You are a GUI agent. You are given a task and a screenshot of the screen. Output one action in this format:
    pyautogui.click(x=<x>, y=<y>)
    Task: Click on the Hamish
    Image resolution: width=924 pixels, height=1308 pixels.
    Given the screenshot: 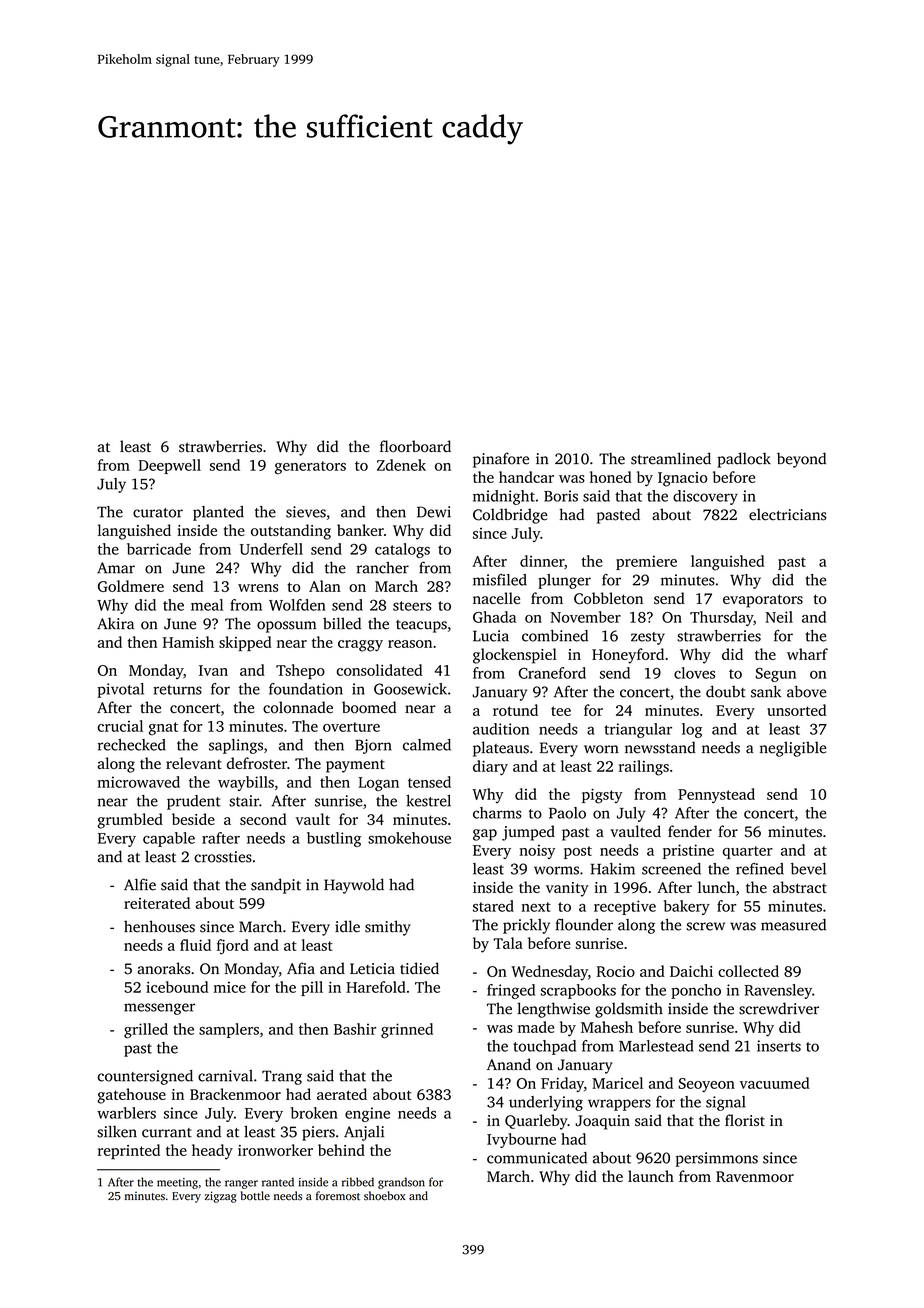 What is the action you would take?
    pyautogui.click(x=188, y=642)
